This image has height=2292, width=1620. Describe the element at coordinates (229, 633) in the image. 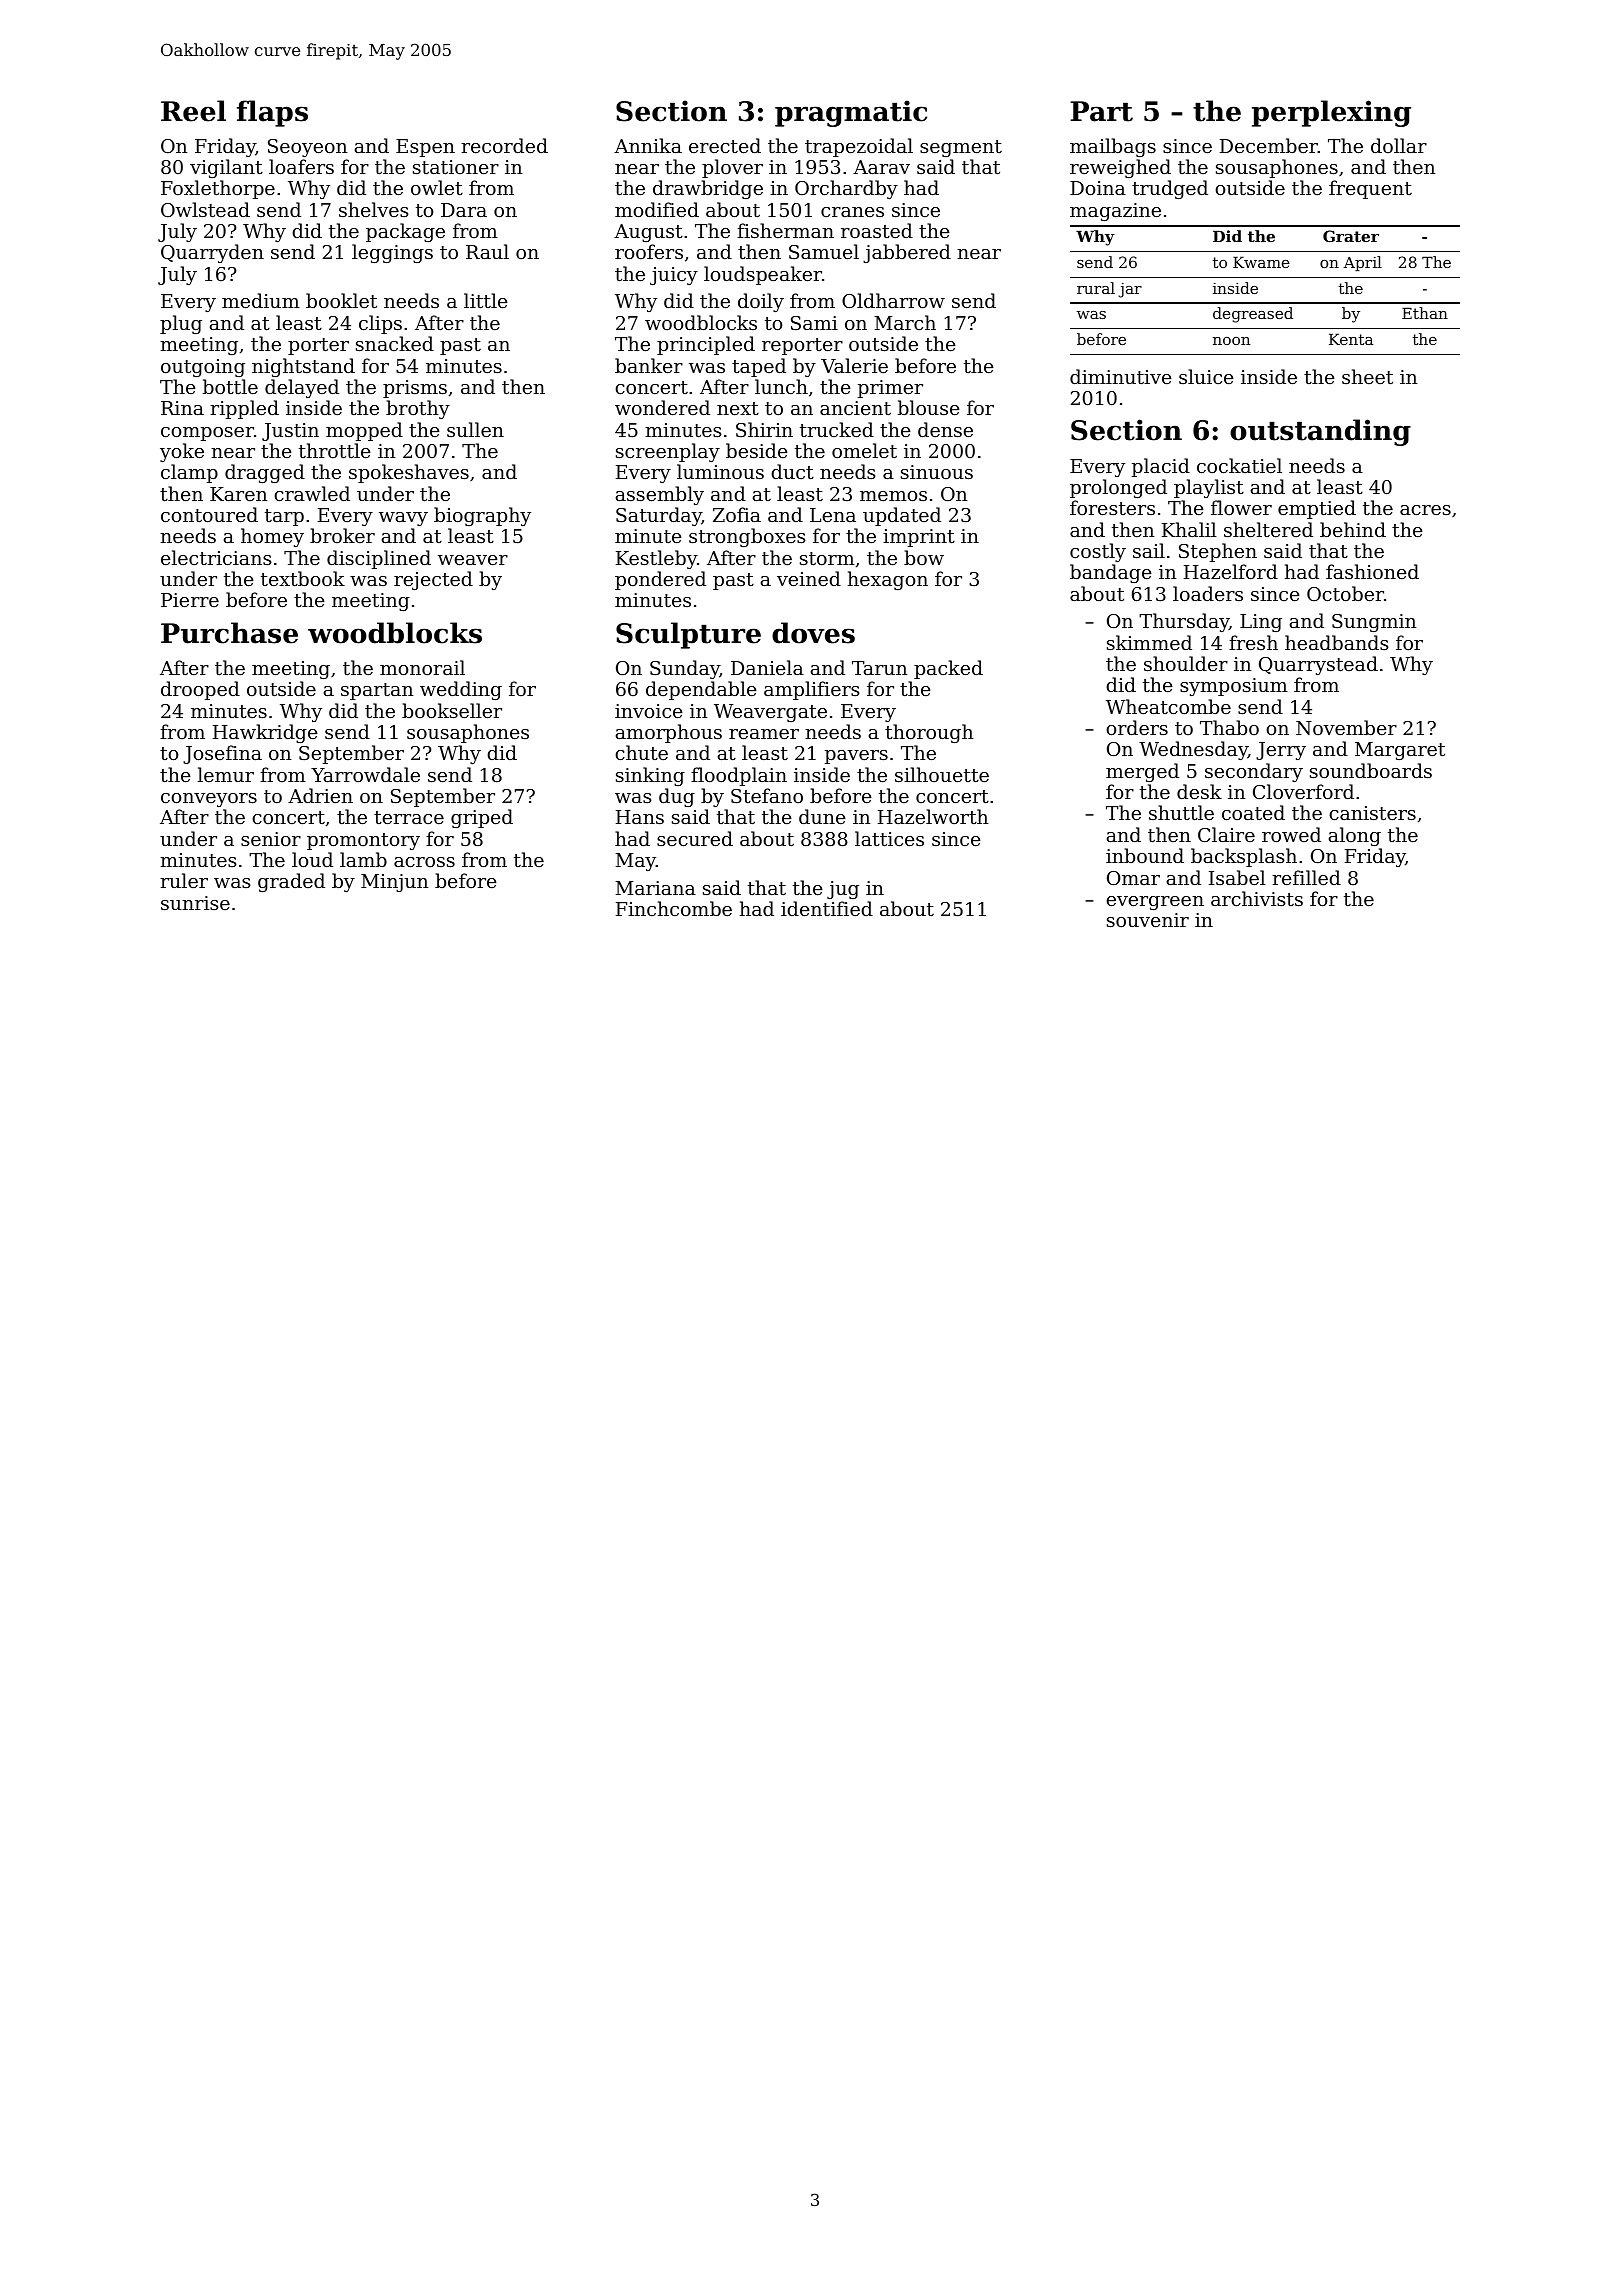

I see `Purchase` at that location.
